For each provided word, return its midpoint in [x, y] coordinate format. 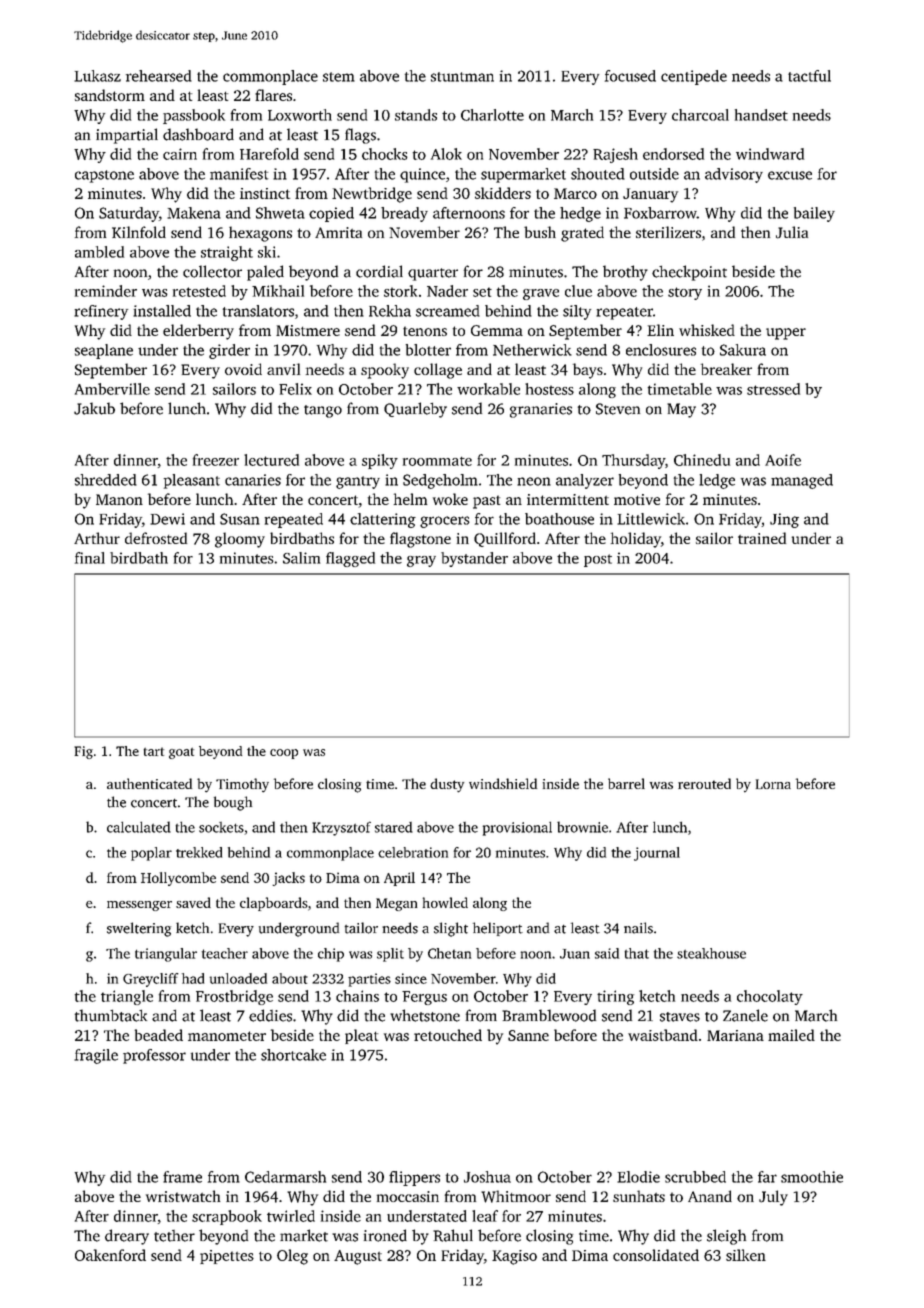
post [598, 560]
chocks [385, 154]
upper [786, 334]
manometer [227, 1036]
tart [154, 751]
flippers [414, 1178]
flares [273, 95]
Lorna [773, 784]
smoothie [812, 1177]
